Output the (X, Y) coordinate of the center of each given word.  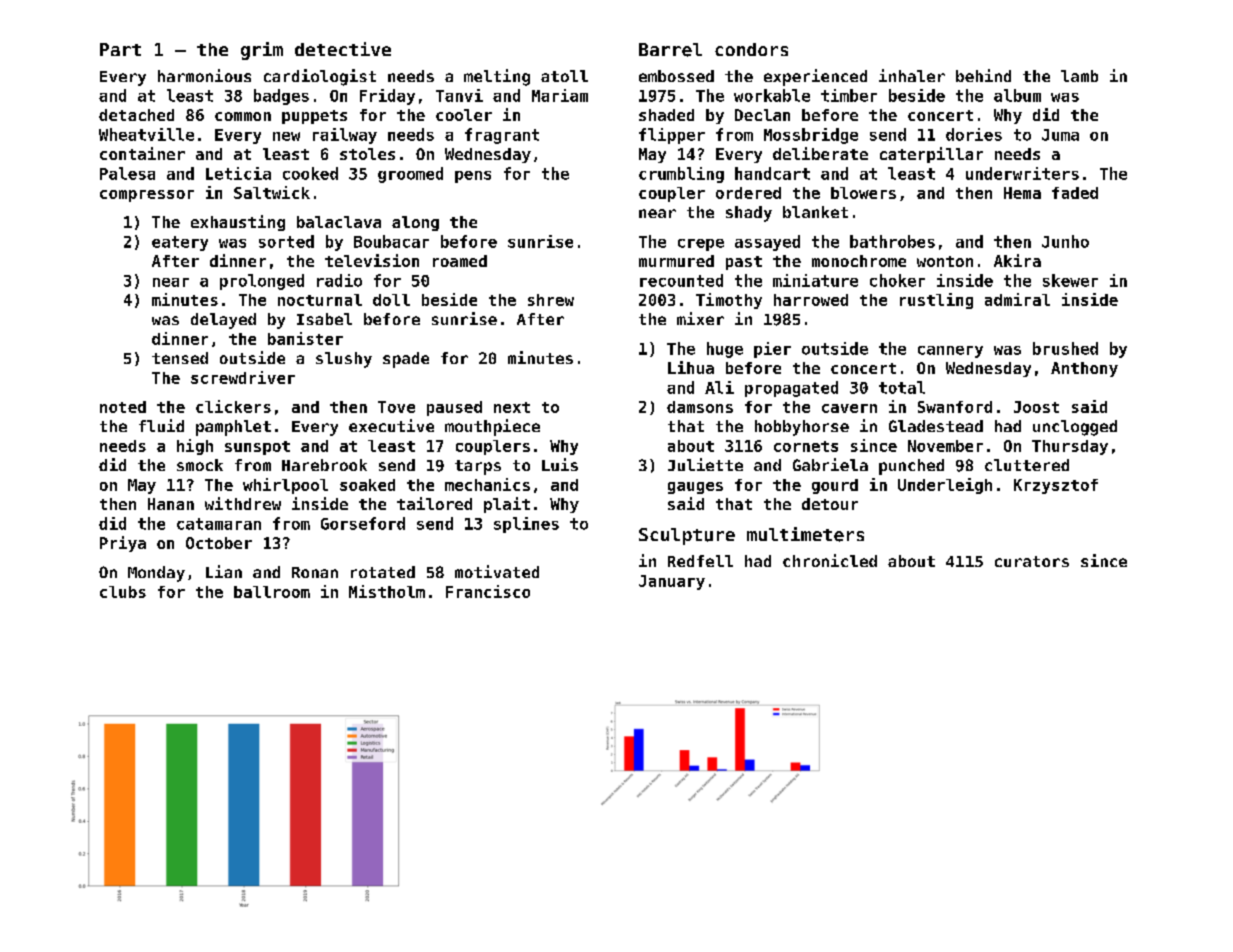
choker (897, 280)
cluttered (1027, 465)
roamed (460, 261)
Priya (123, 544)
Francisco (488, 591)
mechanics (487, 484)
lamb (1079, 76)
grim (262, 51)
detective (343, 49)
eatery (180, 243)
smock (200, 465)
